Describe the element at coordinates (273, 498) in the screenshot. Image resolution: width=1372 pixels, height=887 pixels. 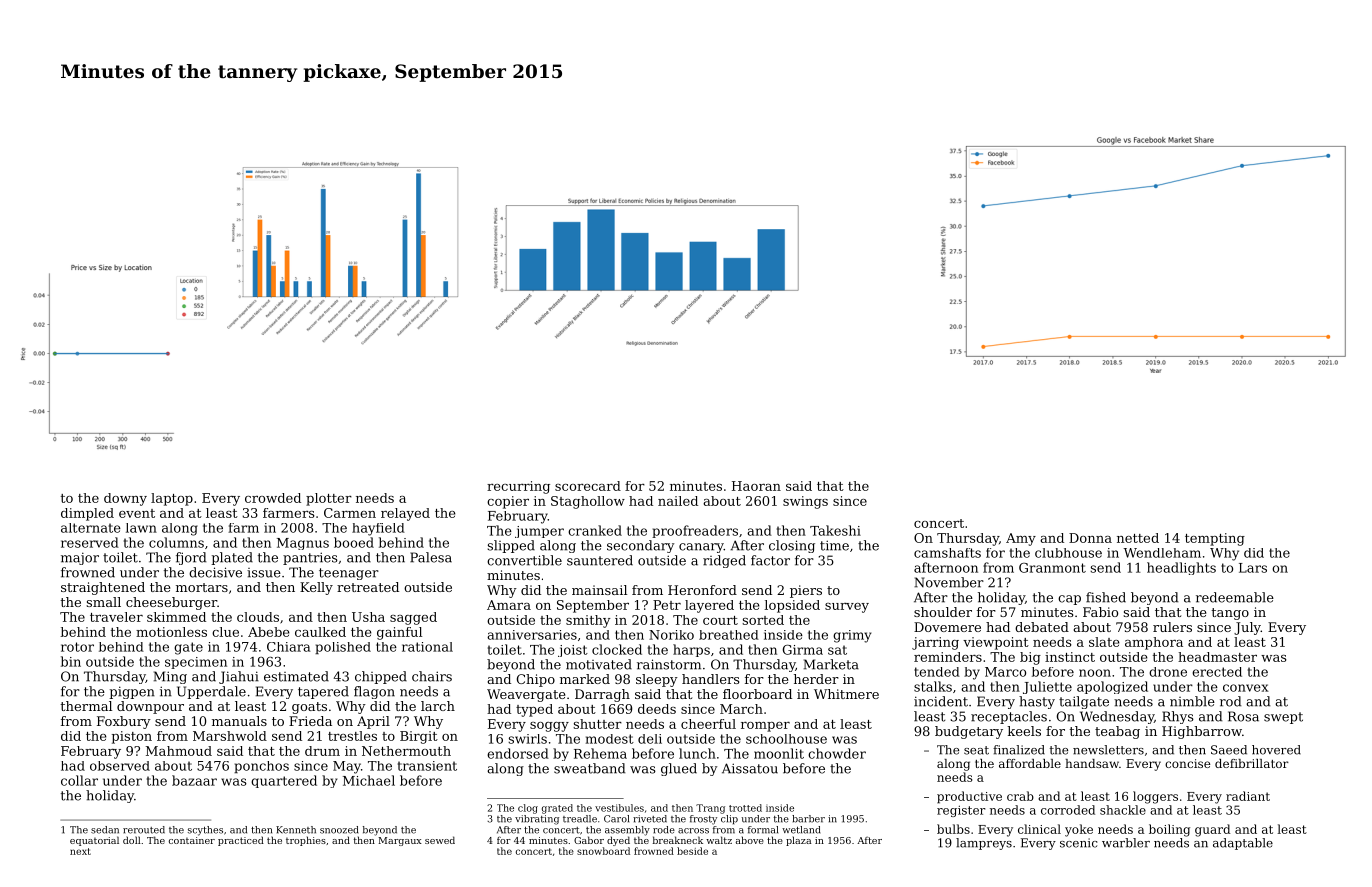
I see `crowded` at that location.
